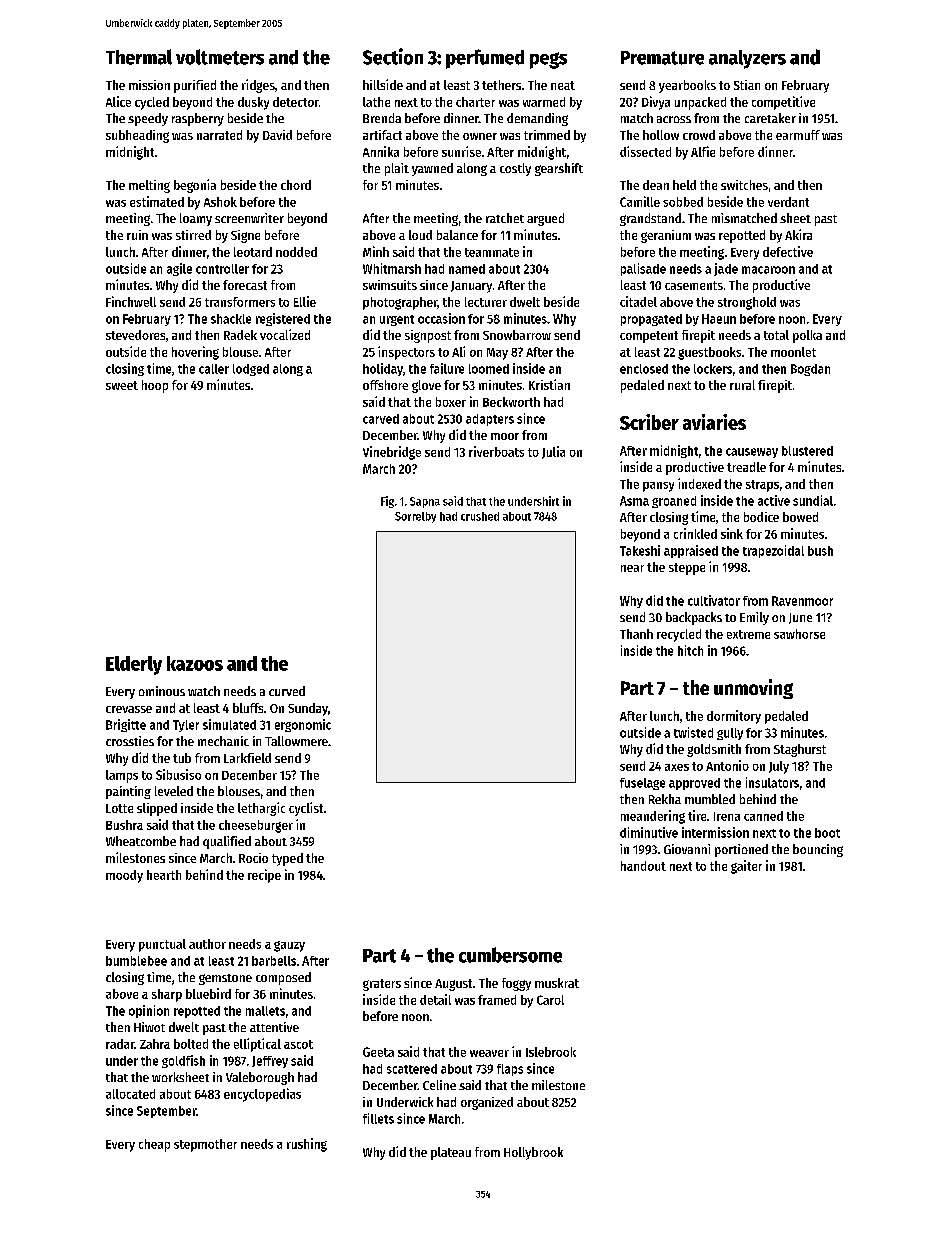 The image size is (952, 1233). Describe the element at coordinates (220, 57) in the screenshot. I see `voltmeters` at that location.
